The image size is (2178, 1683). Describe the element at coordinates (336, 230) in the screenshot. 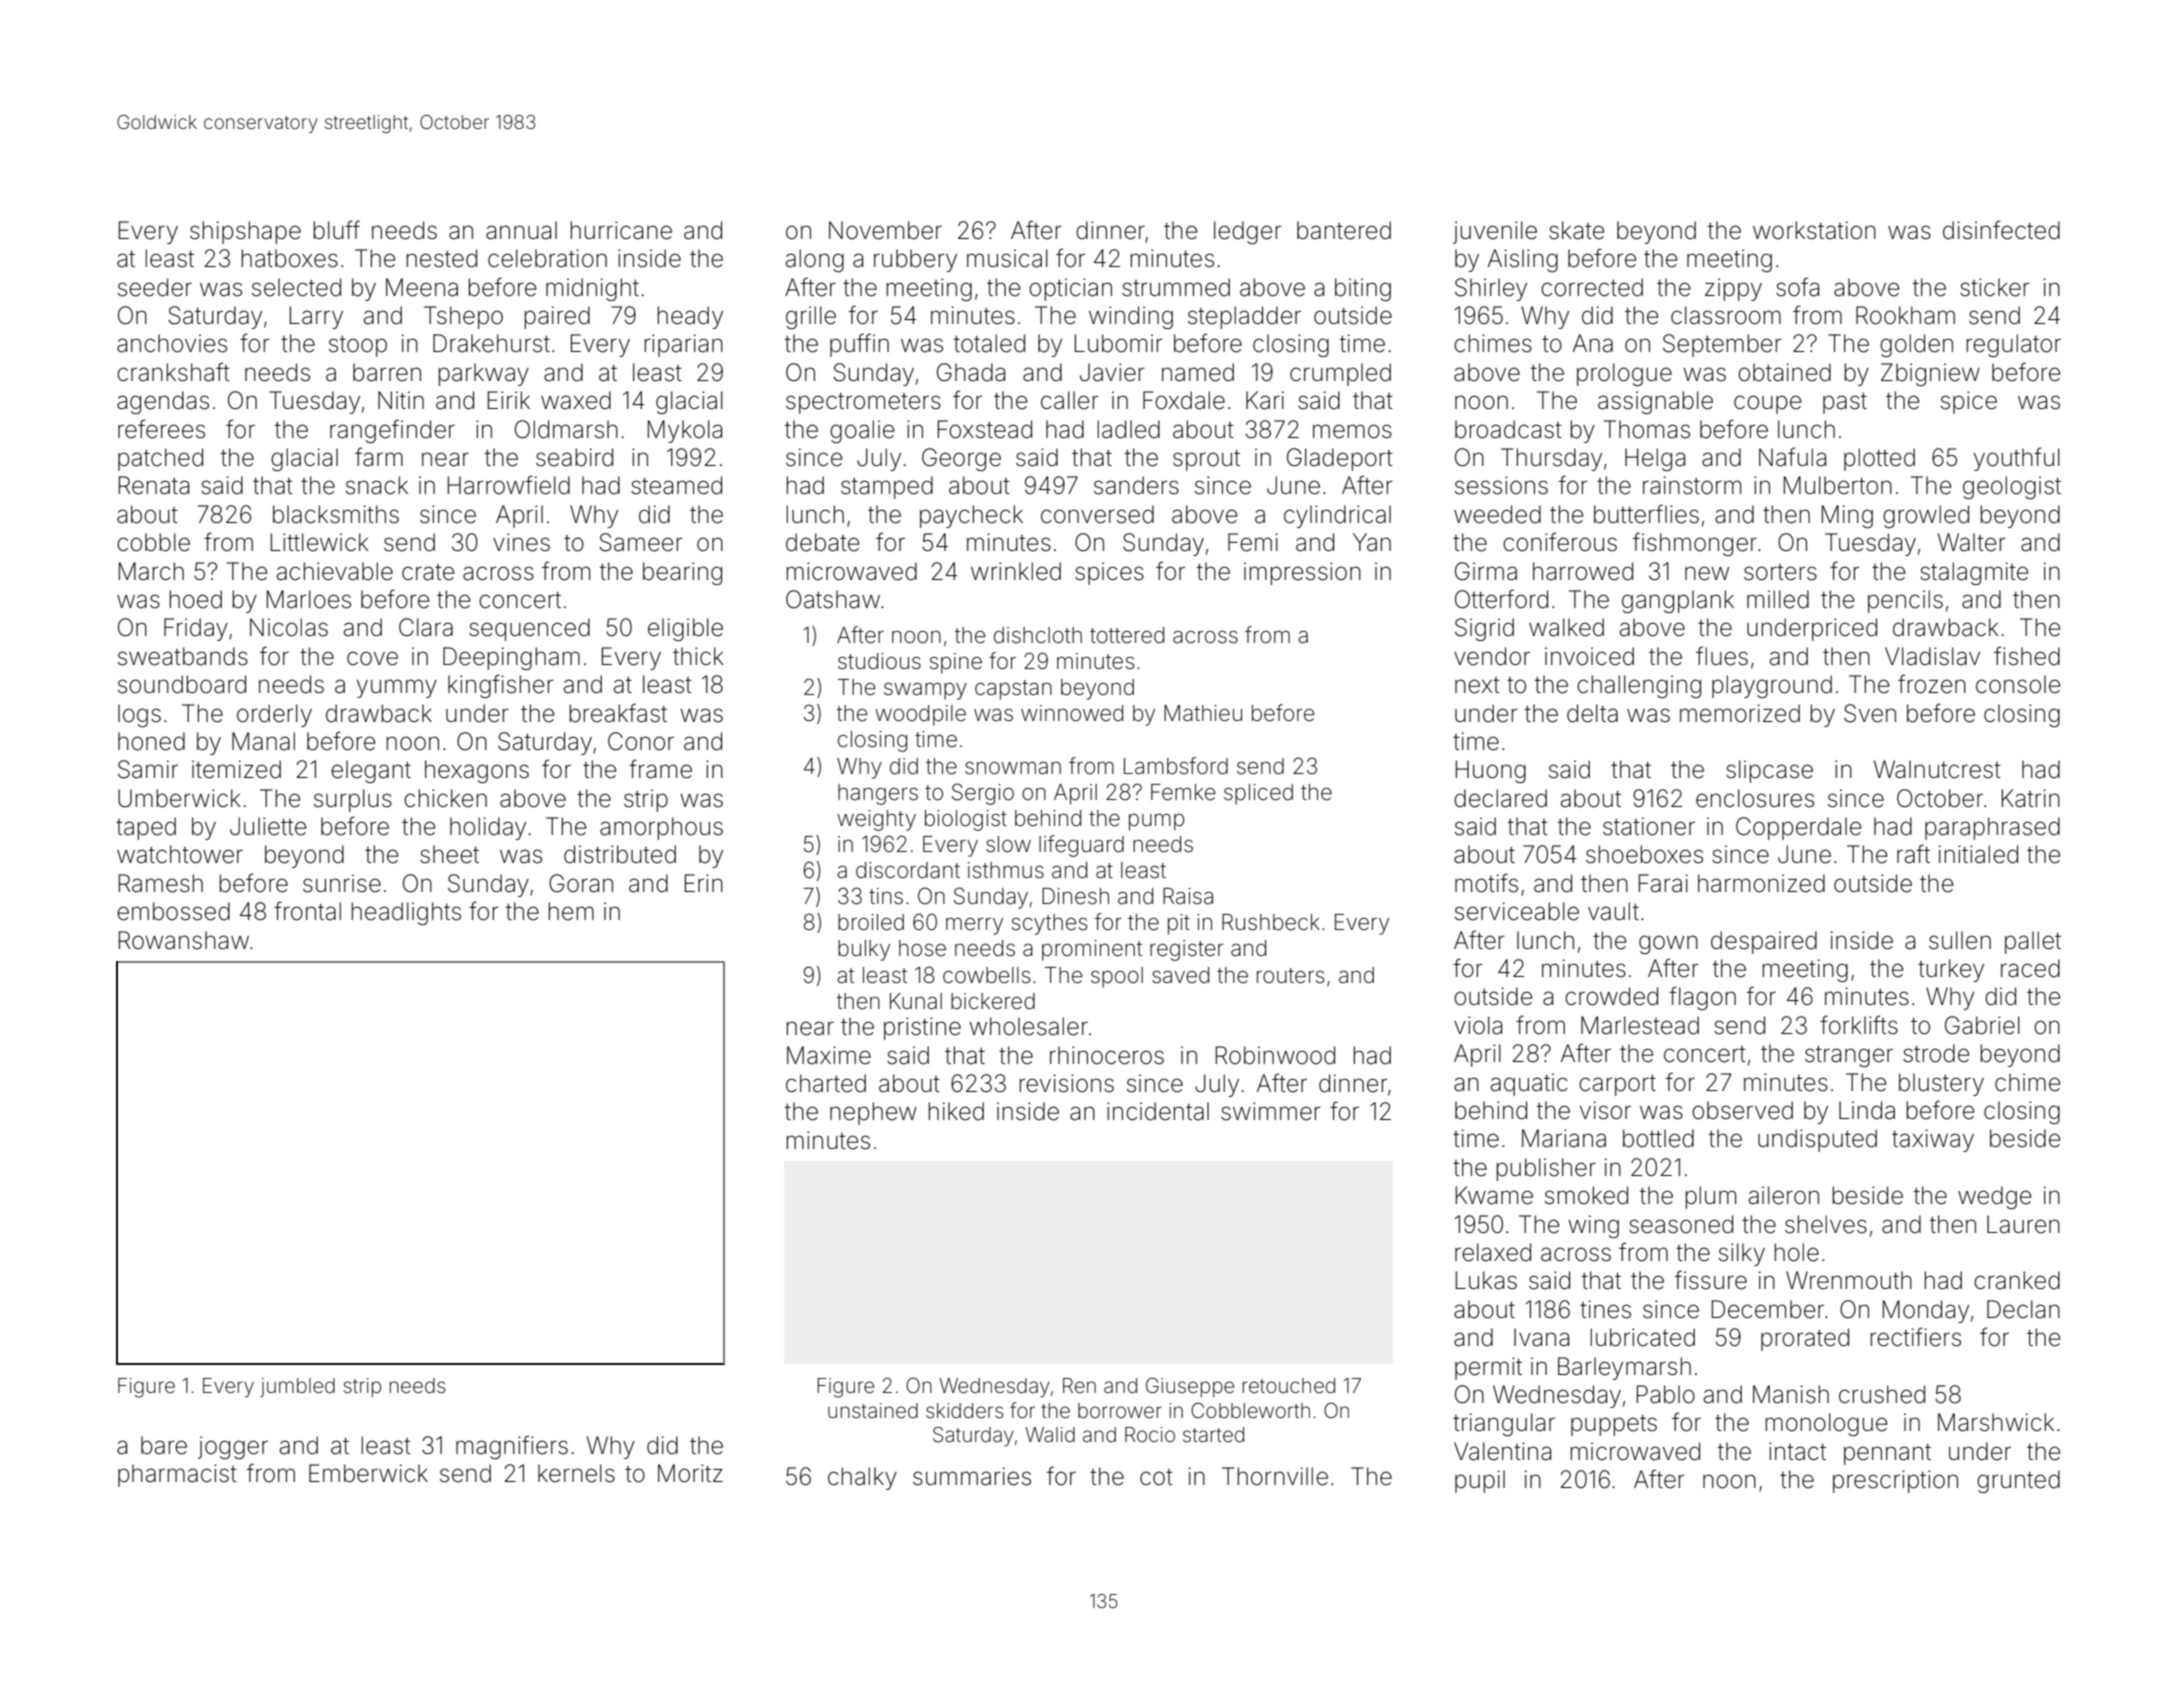

I see `bluff` at that location.
